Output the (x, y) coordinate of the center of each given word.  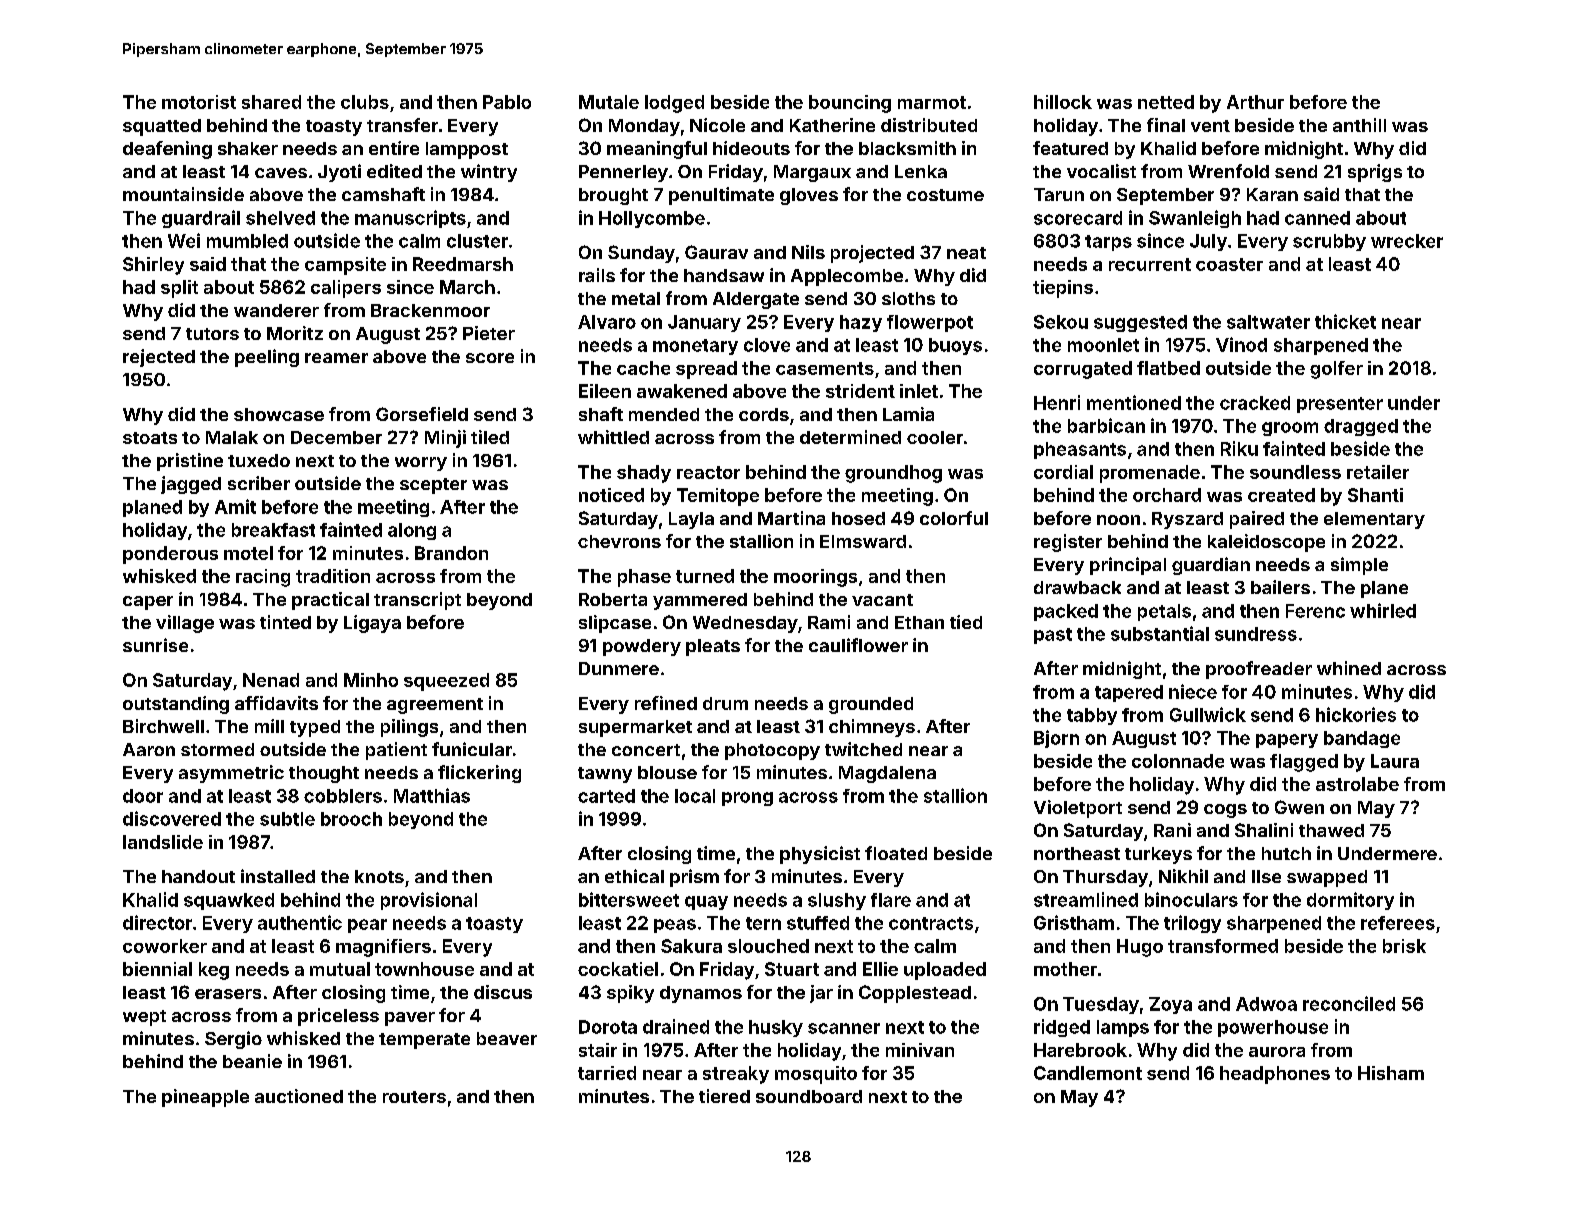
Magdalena (887, 774)
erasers (228, 994)
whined (1349, 668)
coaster (1229, 264)
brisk (1404, 946)
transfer (402, 125)
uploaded (945, 971)
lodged (674, 104)
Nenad (271, 680)
